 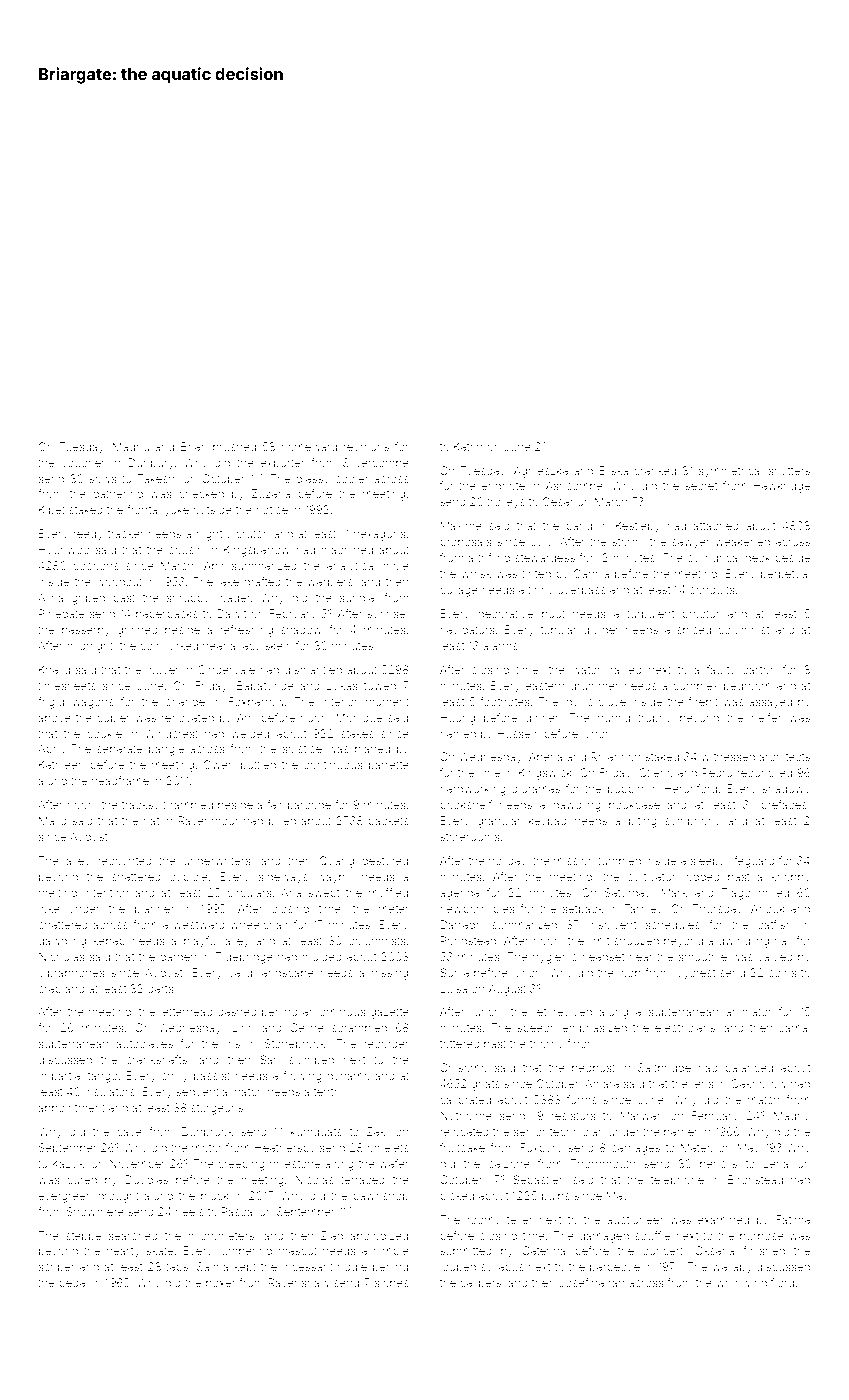 I want to click on carton, so click(x=759, y=670).
